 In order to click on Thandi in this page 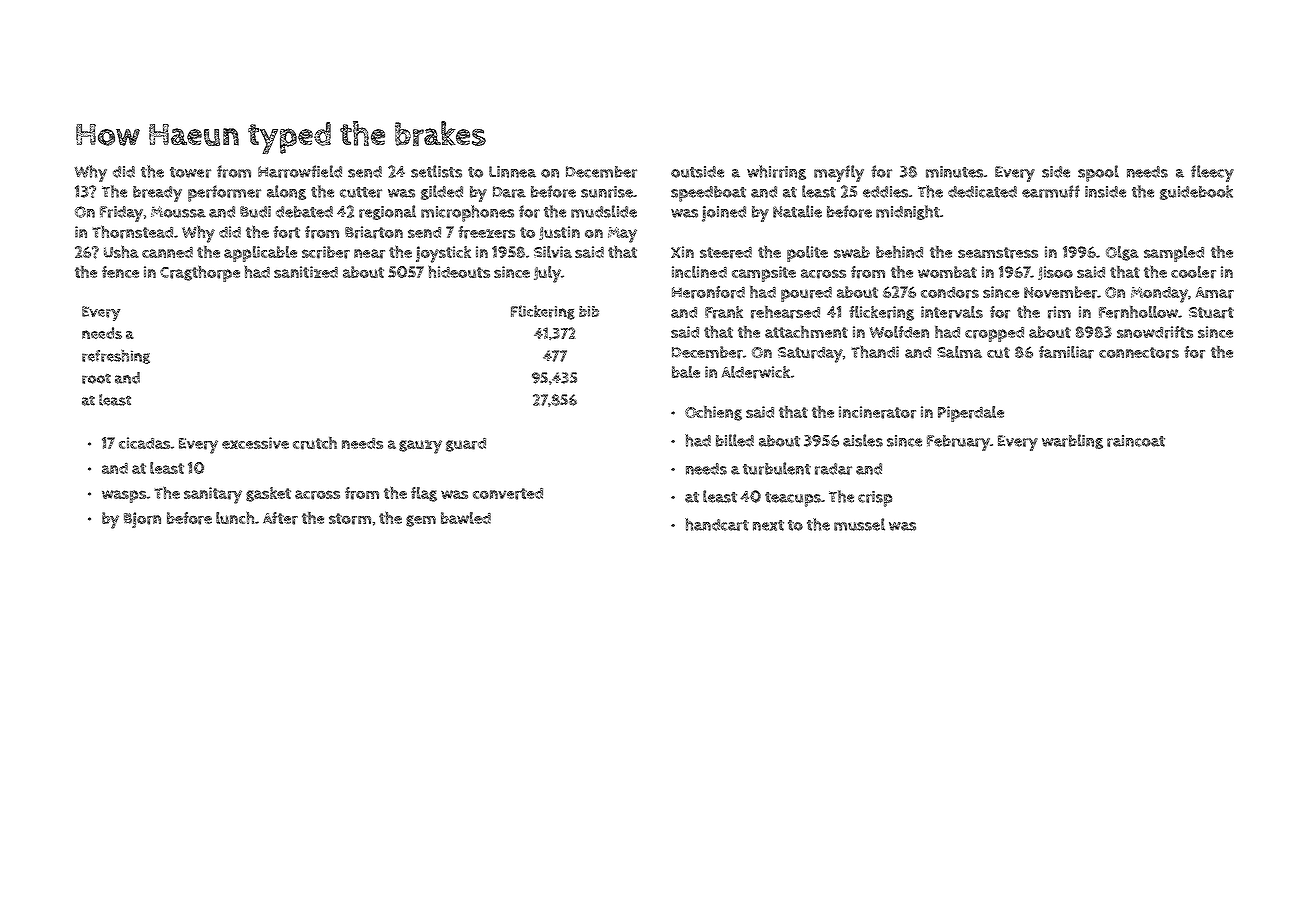, I will do `click(875, 351)`.
